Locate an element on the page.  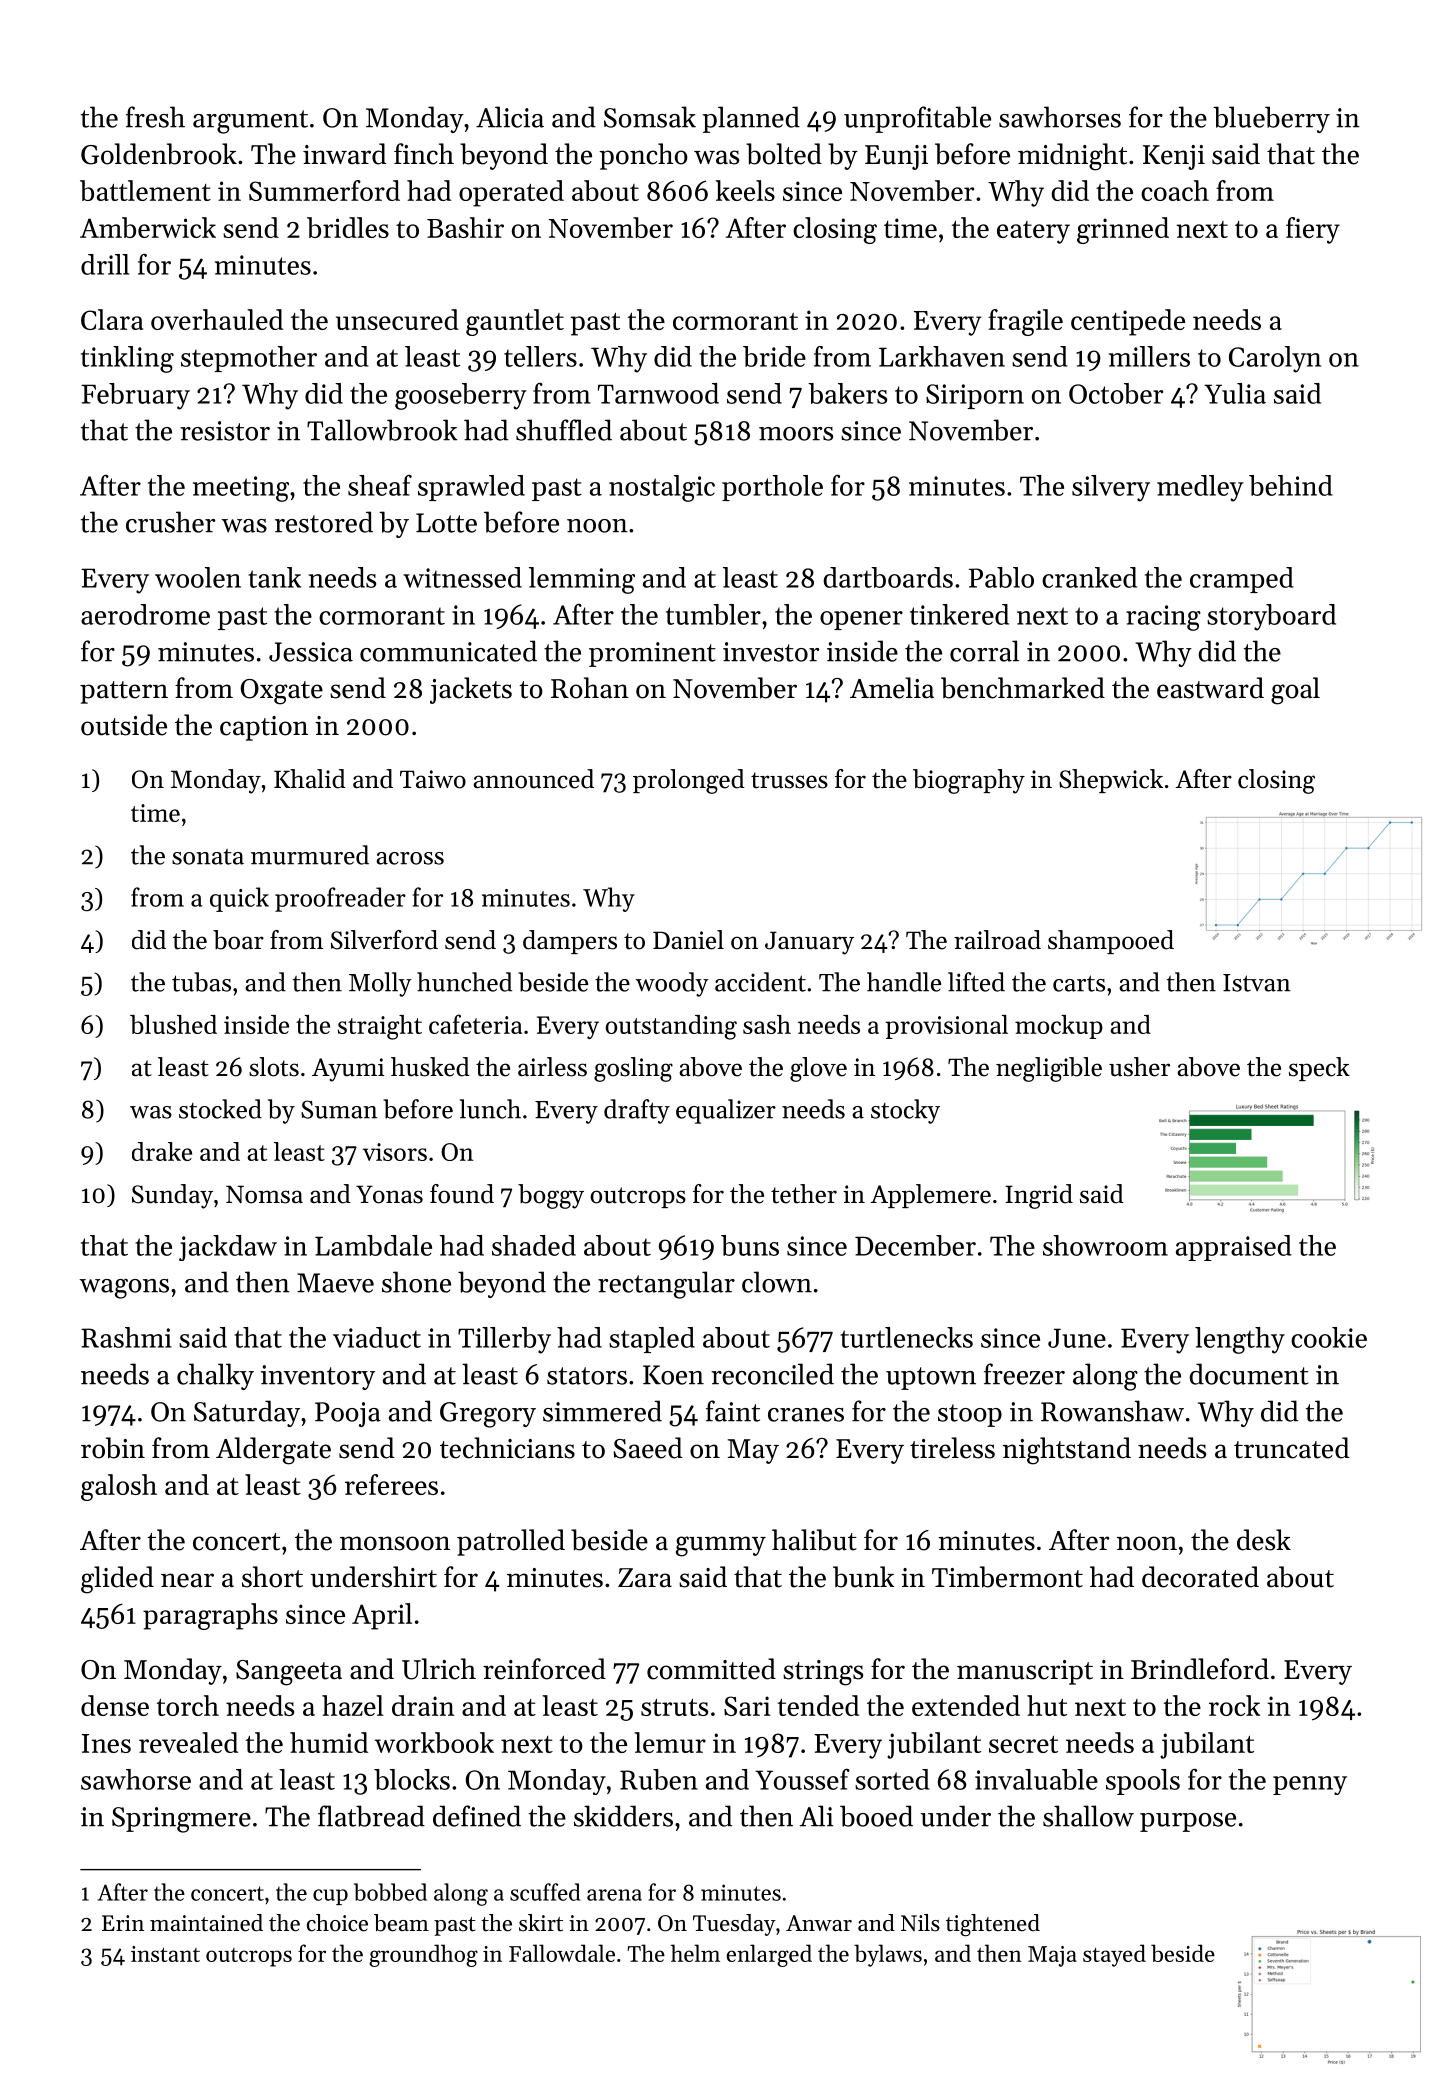
Rohan is located at coordinates (590, 688).
